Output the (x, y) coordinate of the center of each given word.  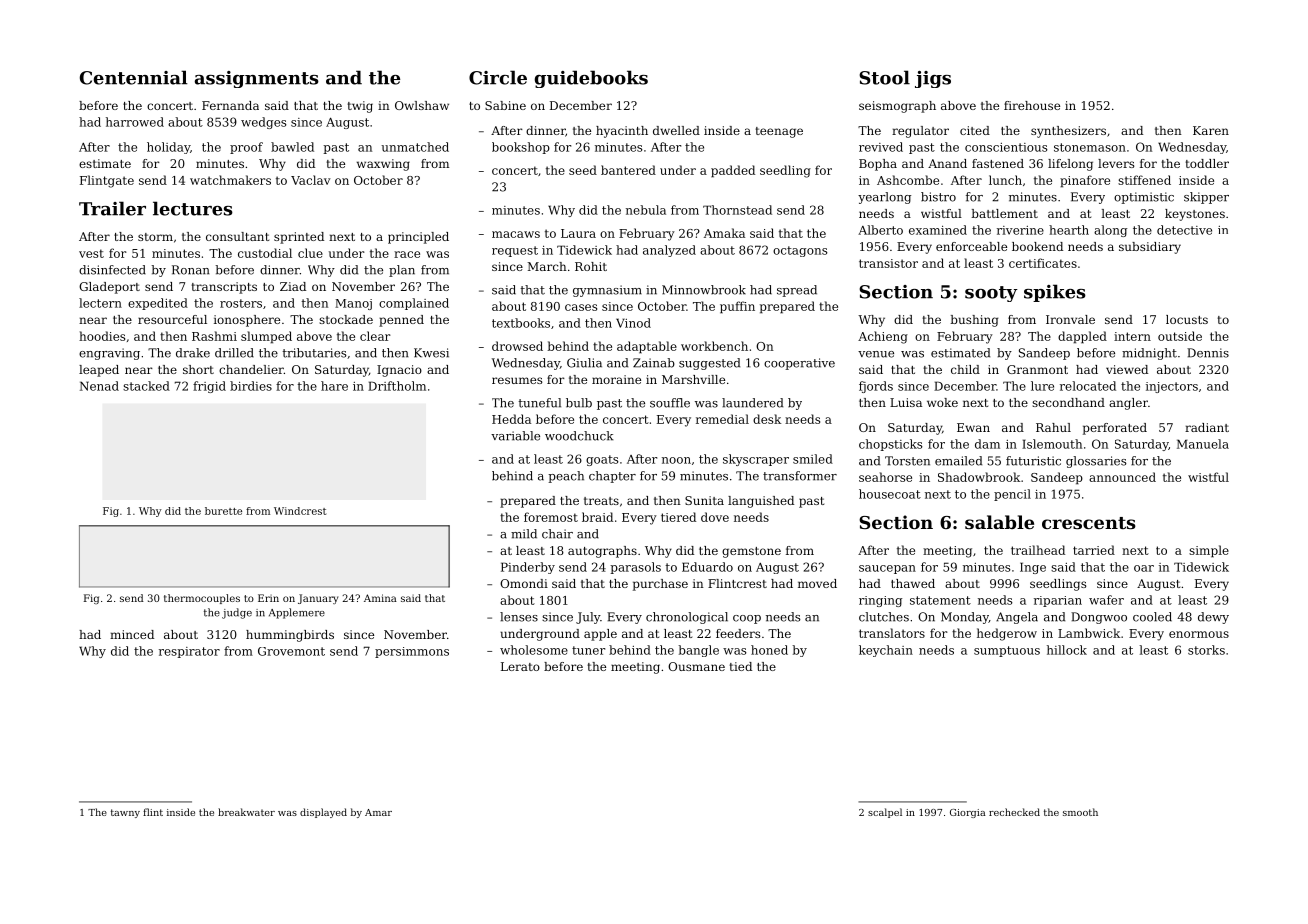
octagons (800, 251)
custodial (265, 253)
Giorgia (968, 813)
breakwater (246, 812)
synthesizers (1068, 132)
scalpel (885, 813)
